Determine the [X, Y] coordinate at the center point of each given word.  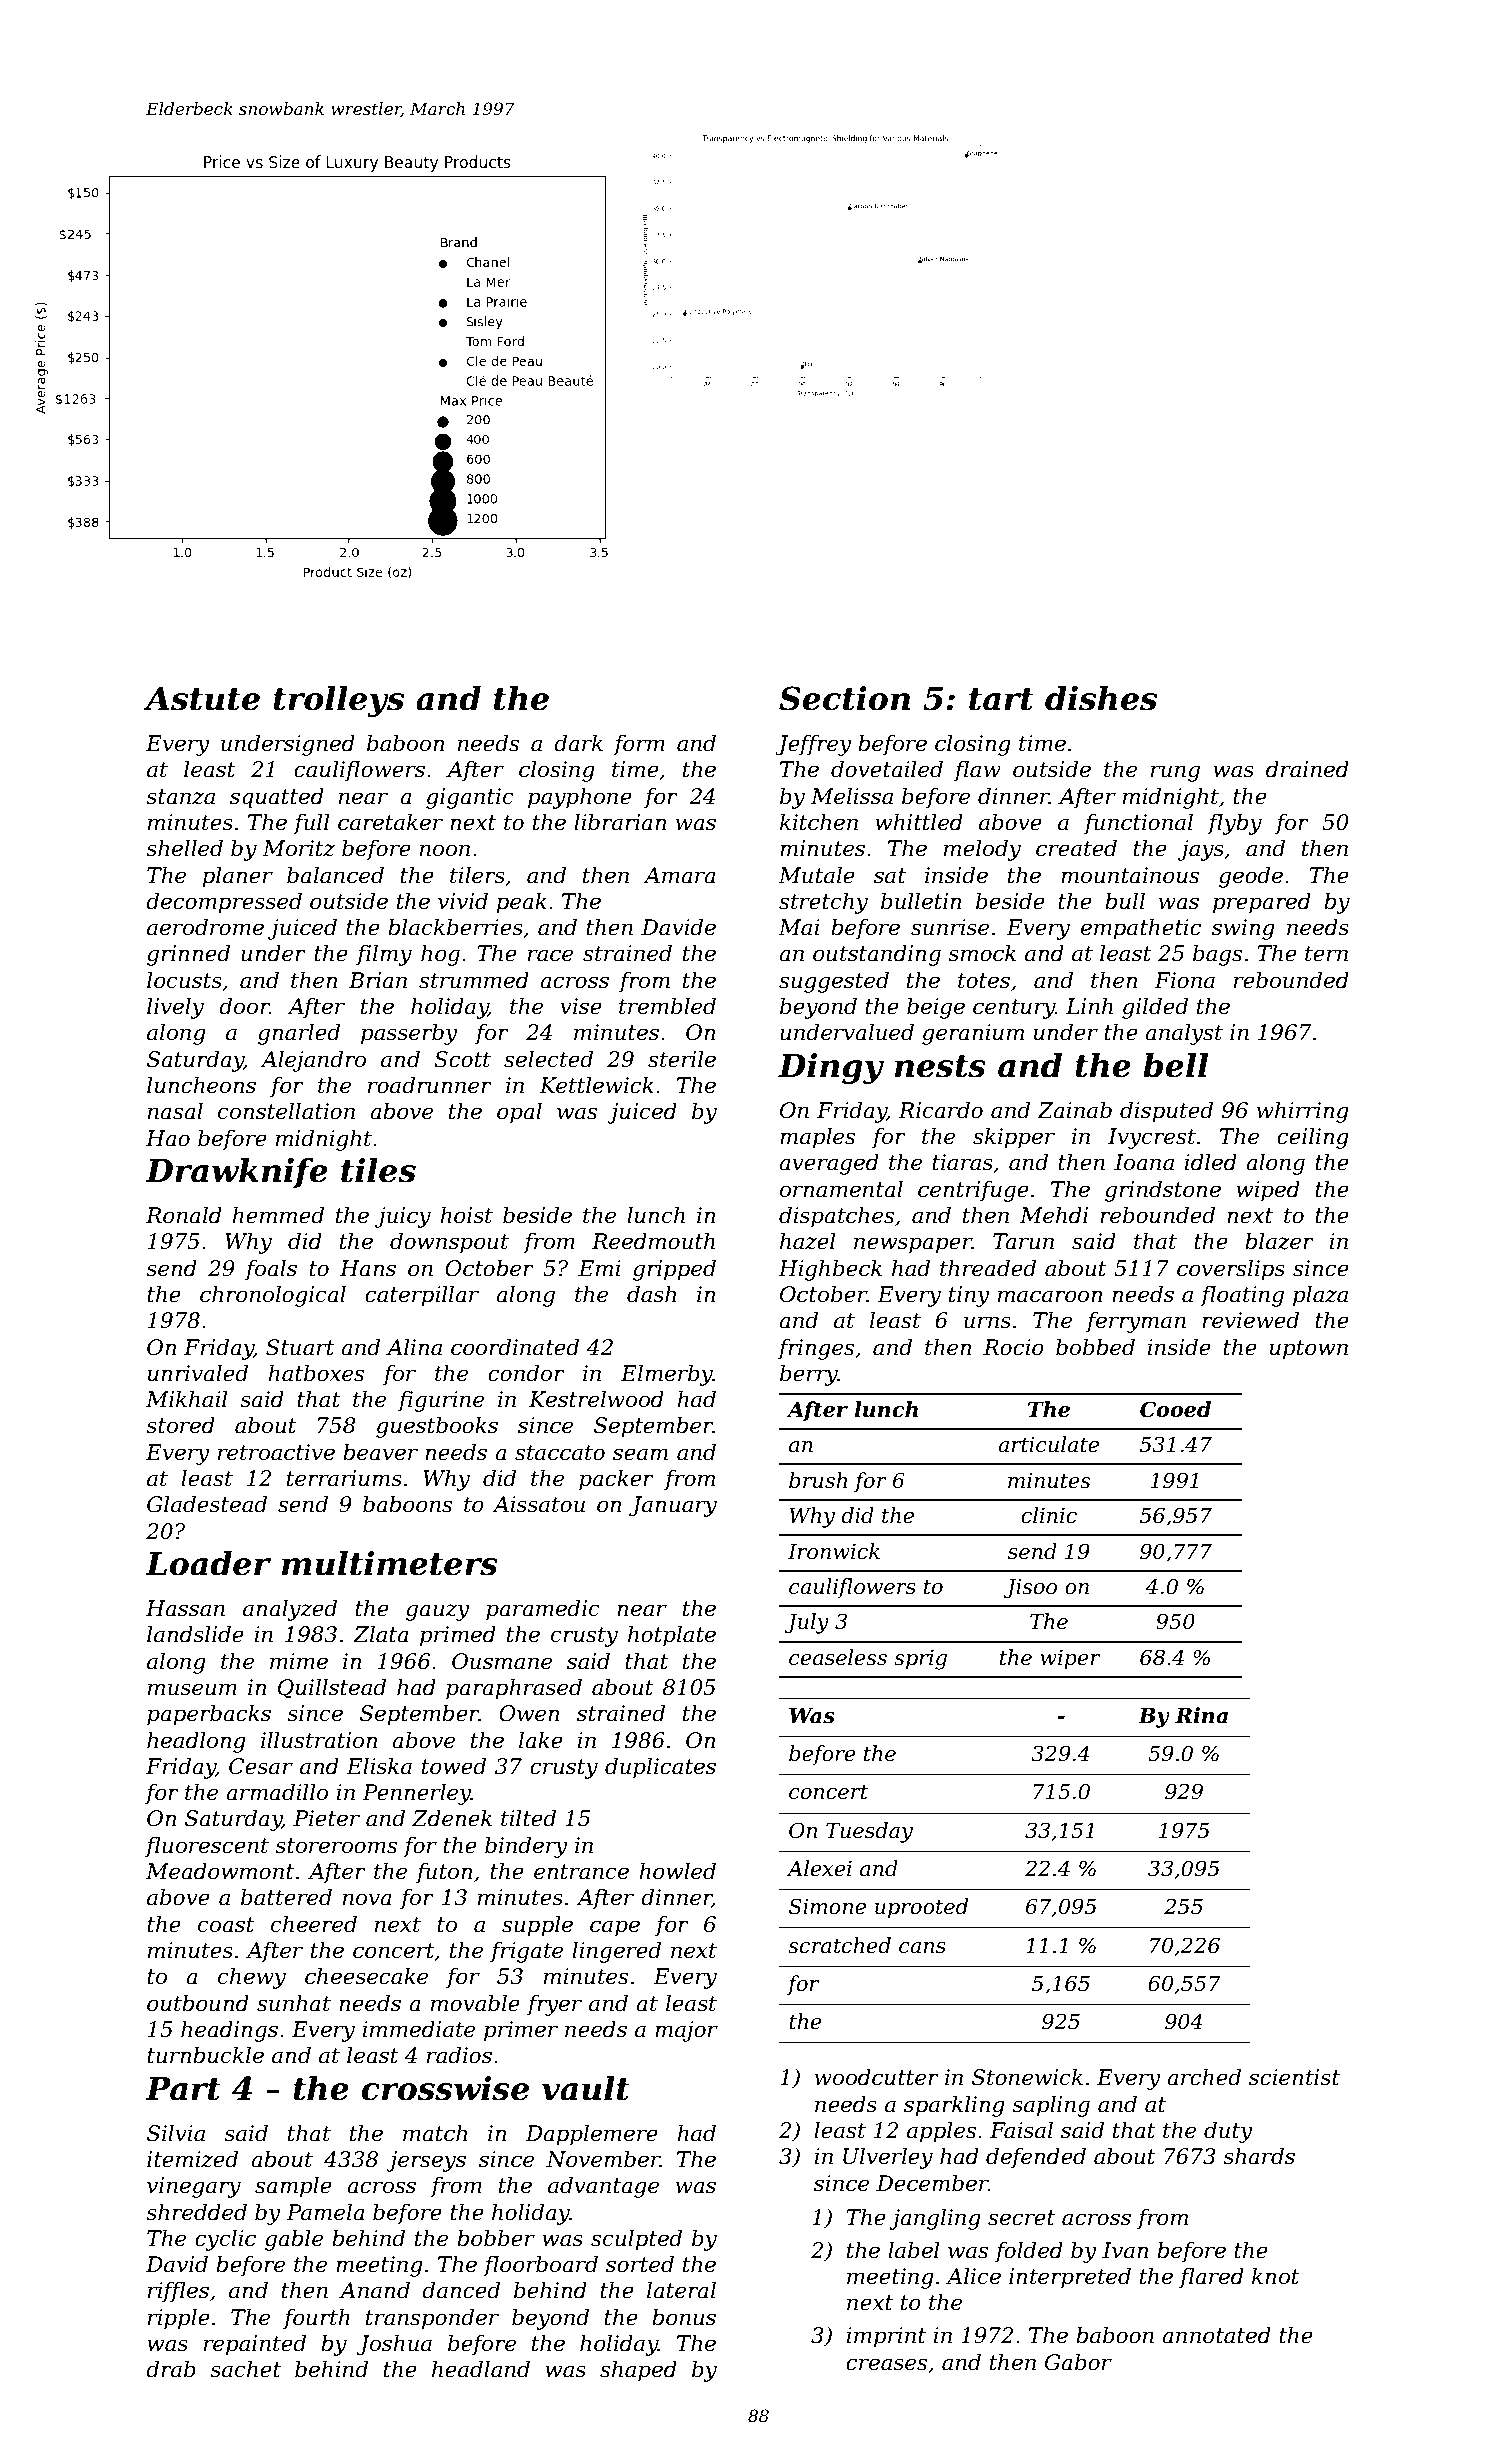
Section [844, 698]
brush [818, 1480]
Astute [202, 699]
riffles [178, 2292]
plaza [1320, 1296]
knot [1276, 2276]
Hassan [185, 1608]
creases [886, 2364]
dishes [1101, 698]
